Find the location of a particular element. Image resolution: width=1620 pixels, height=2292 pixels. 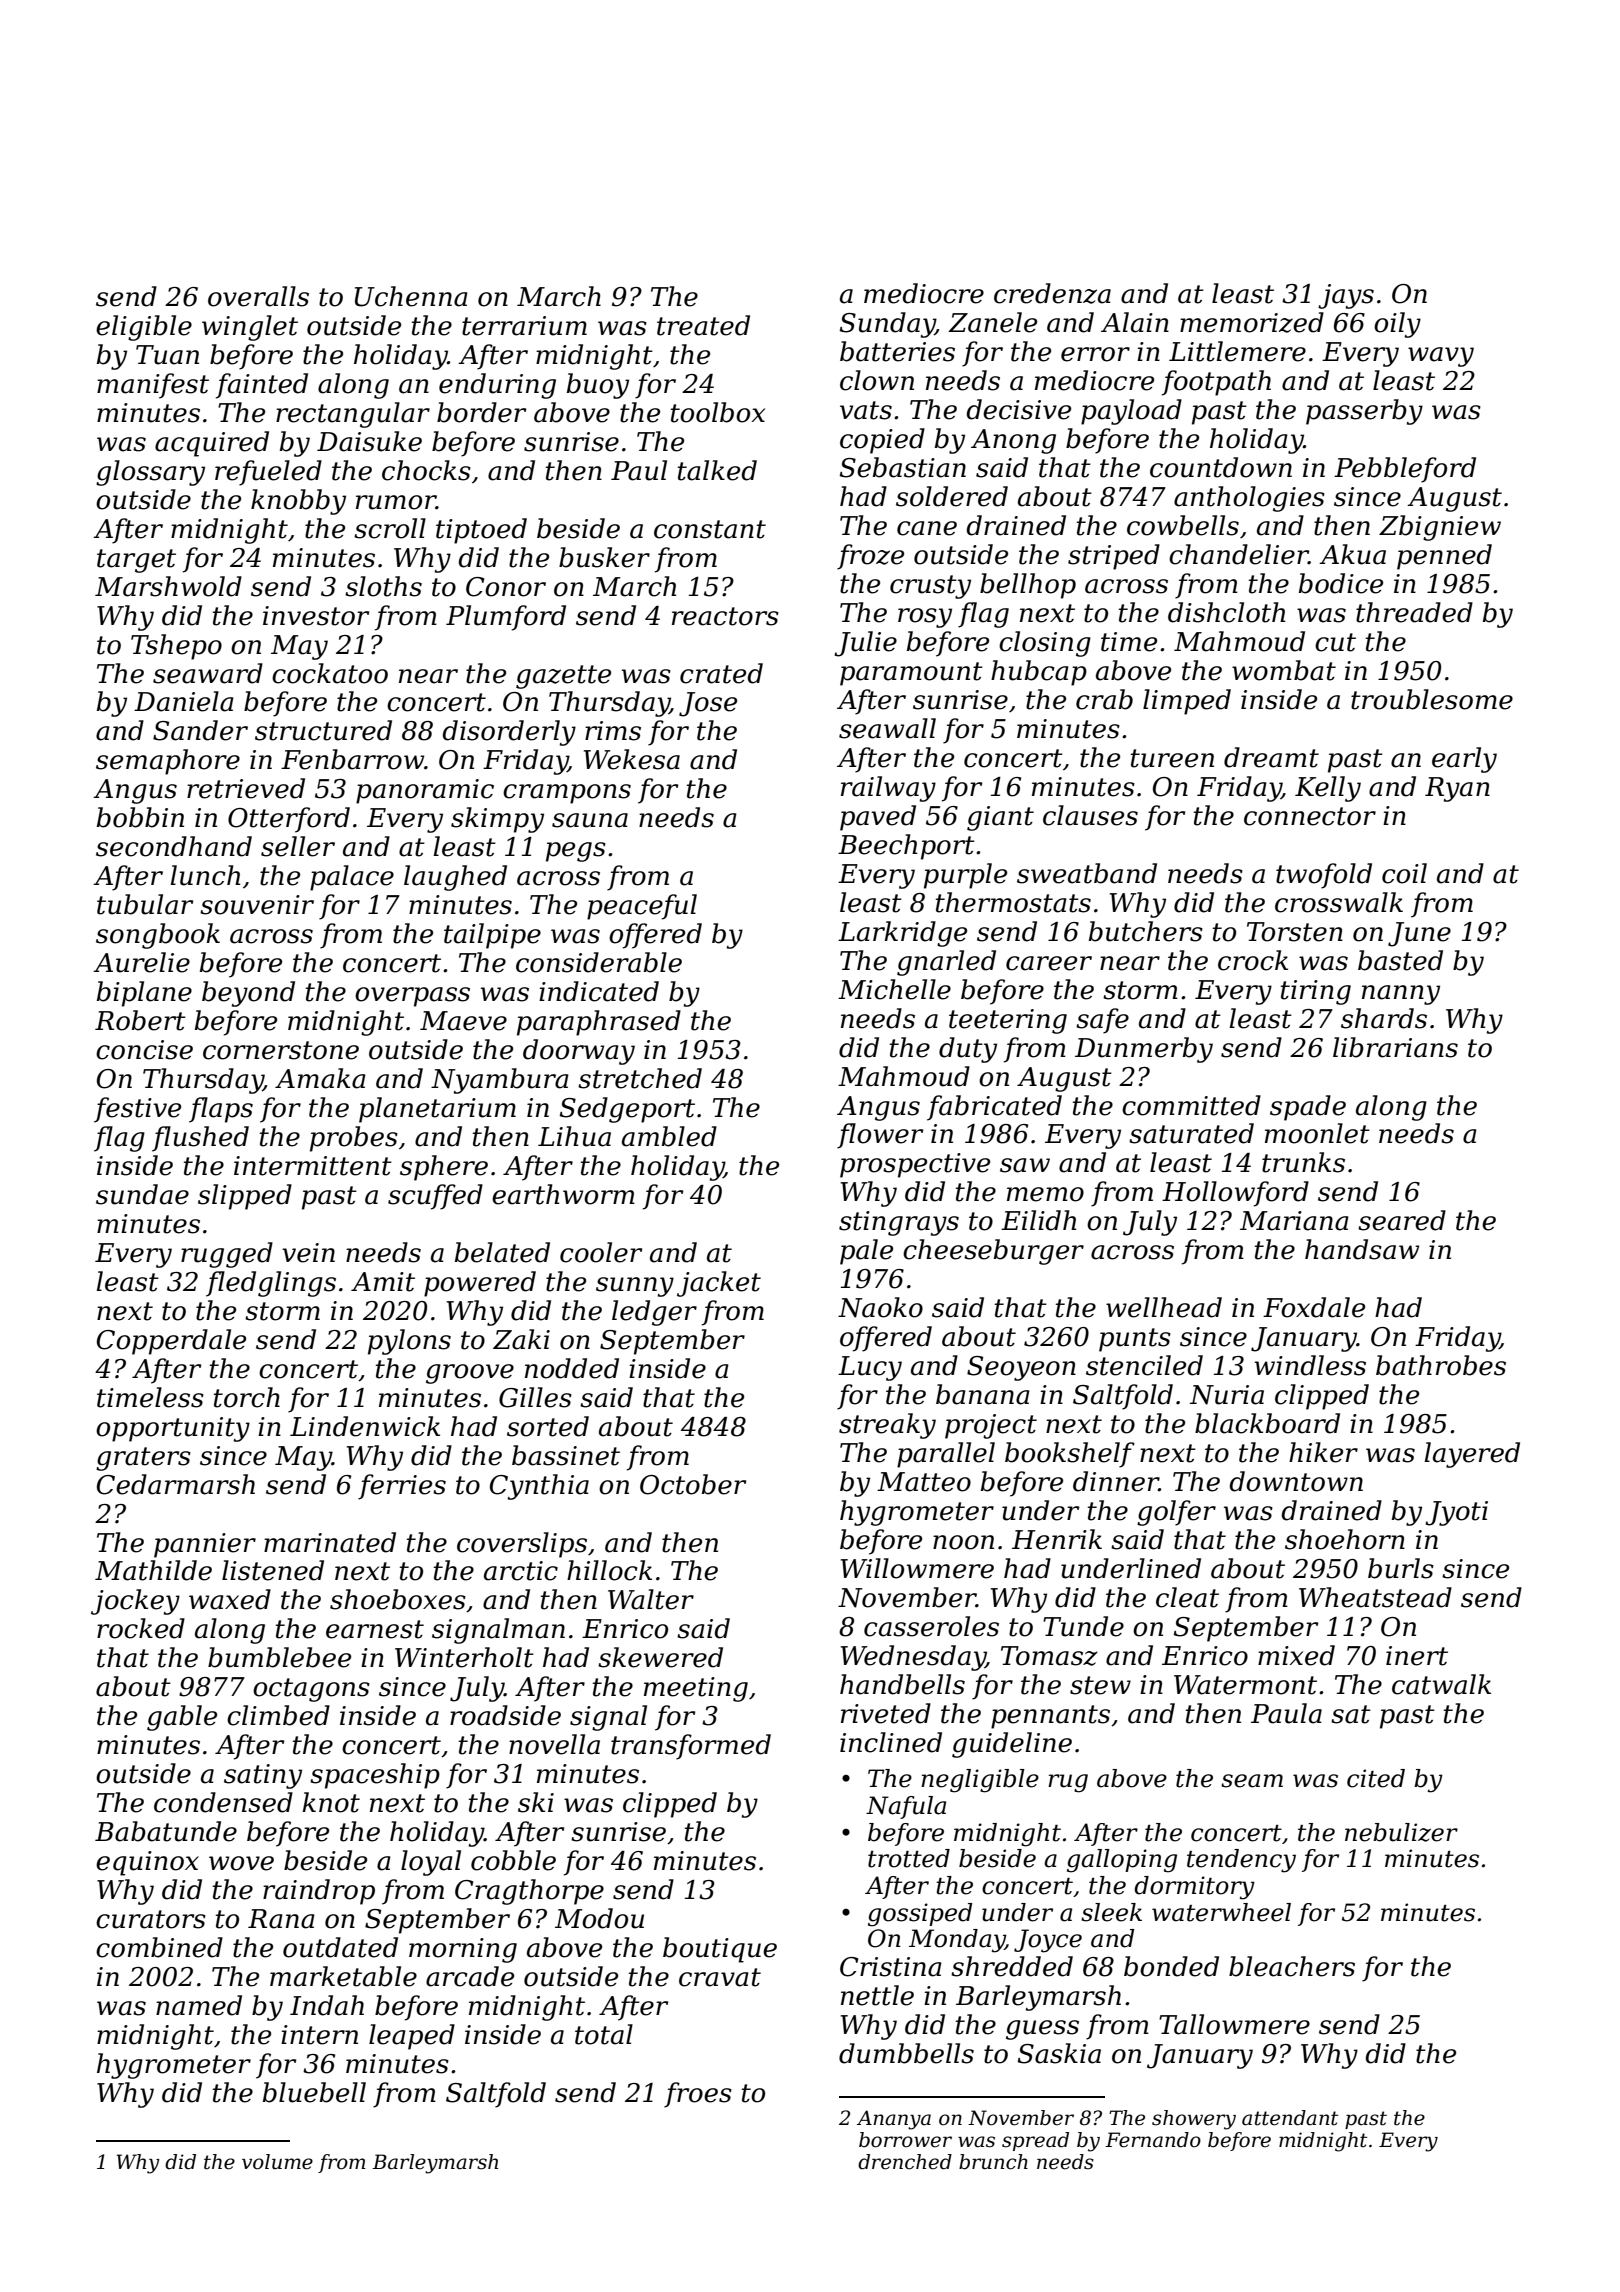

nettle is located at coordinates (877, 1995).
